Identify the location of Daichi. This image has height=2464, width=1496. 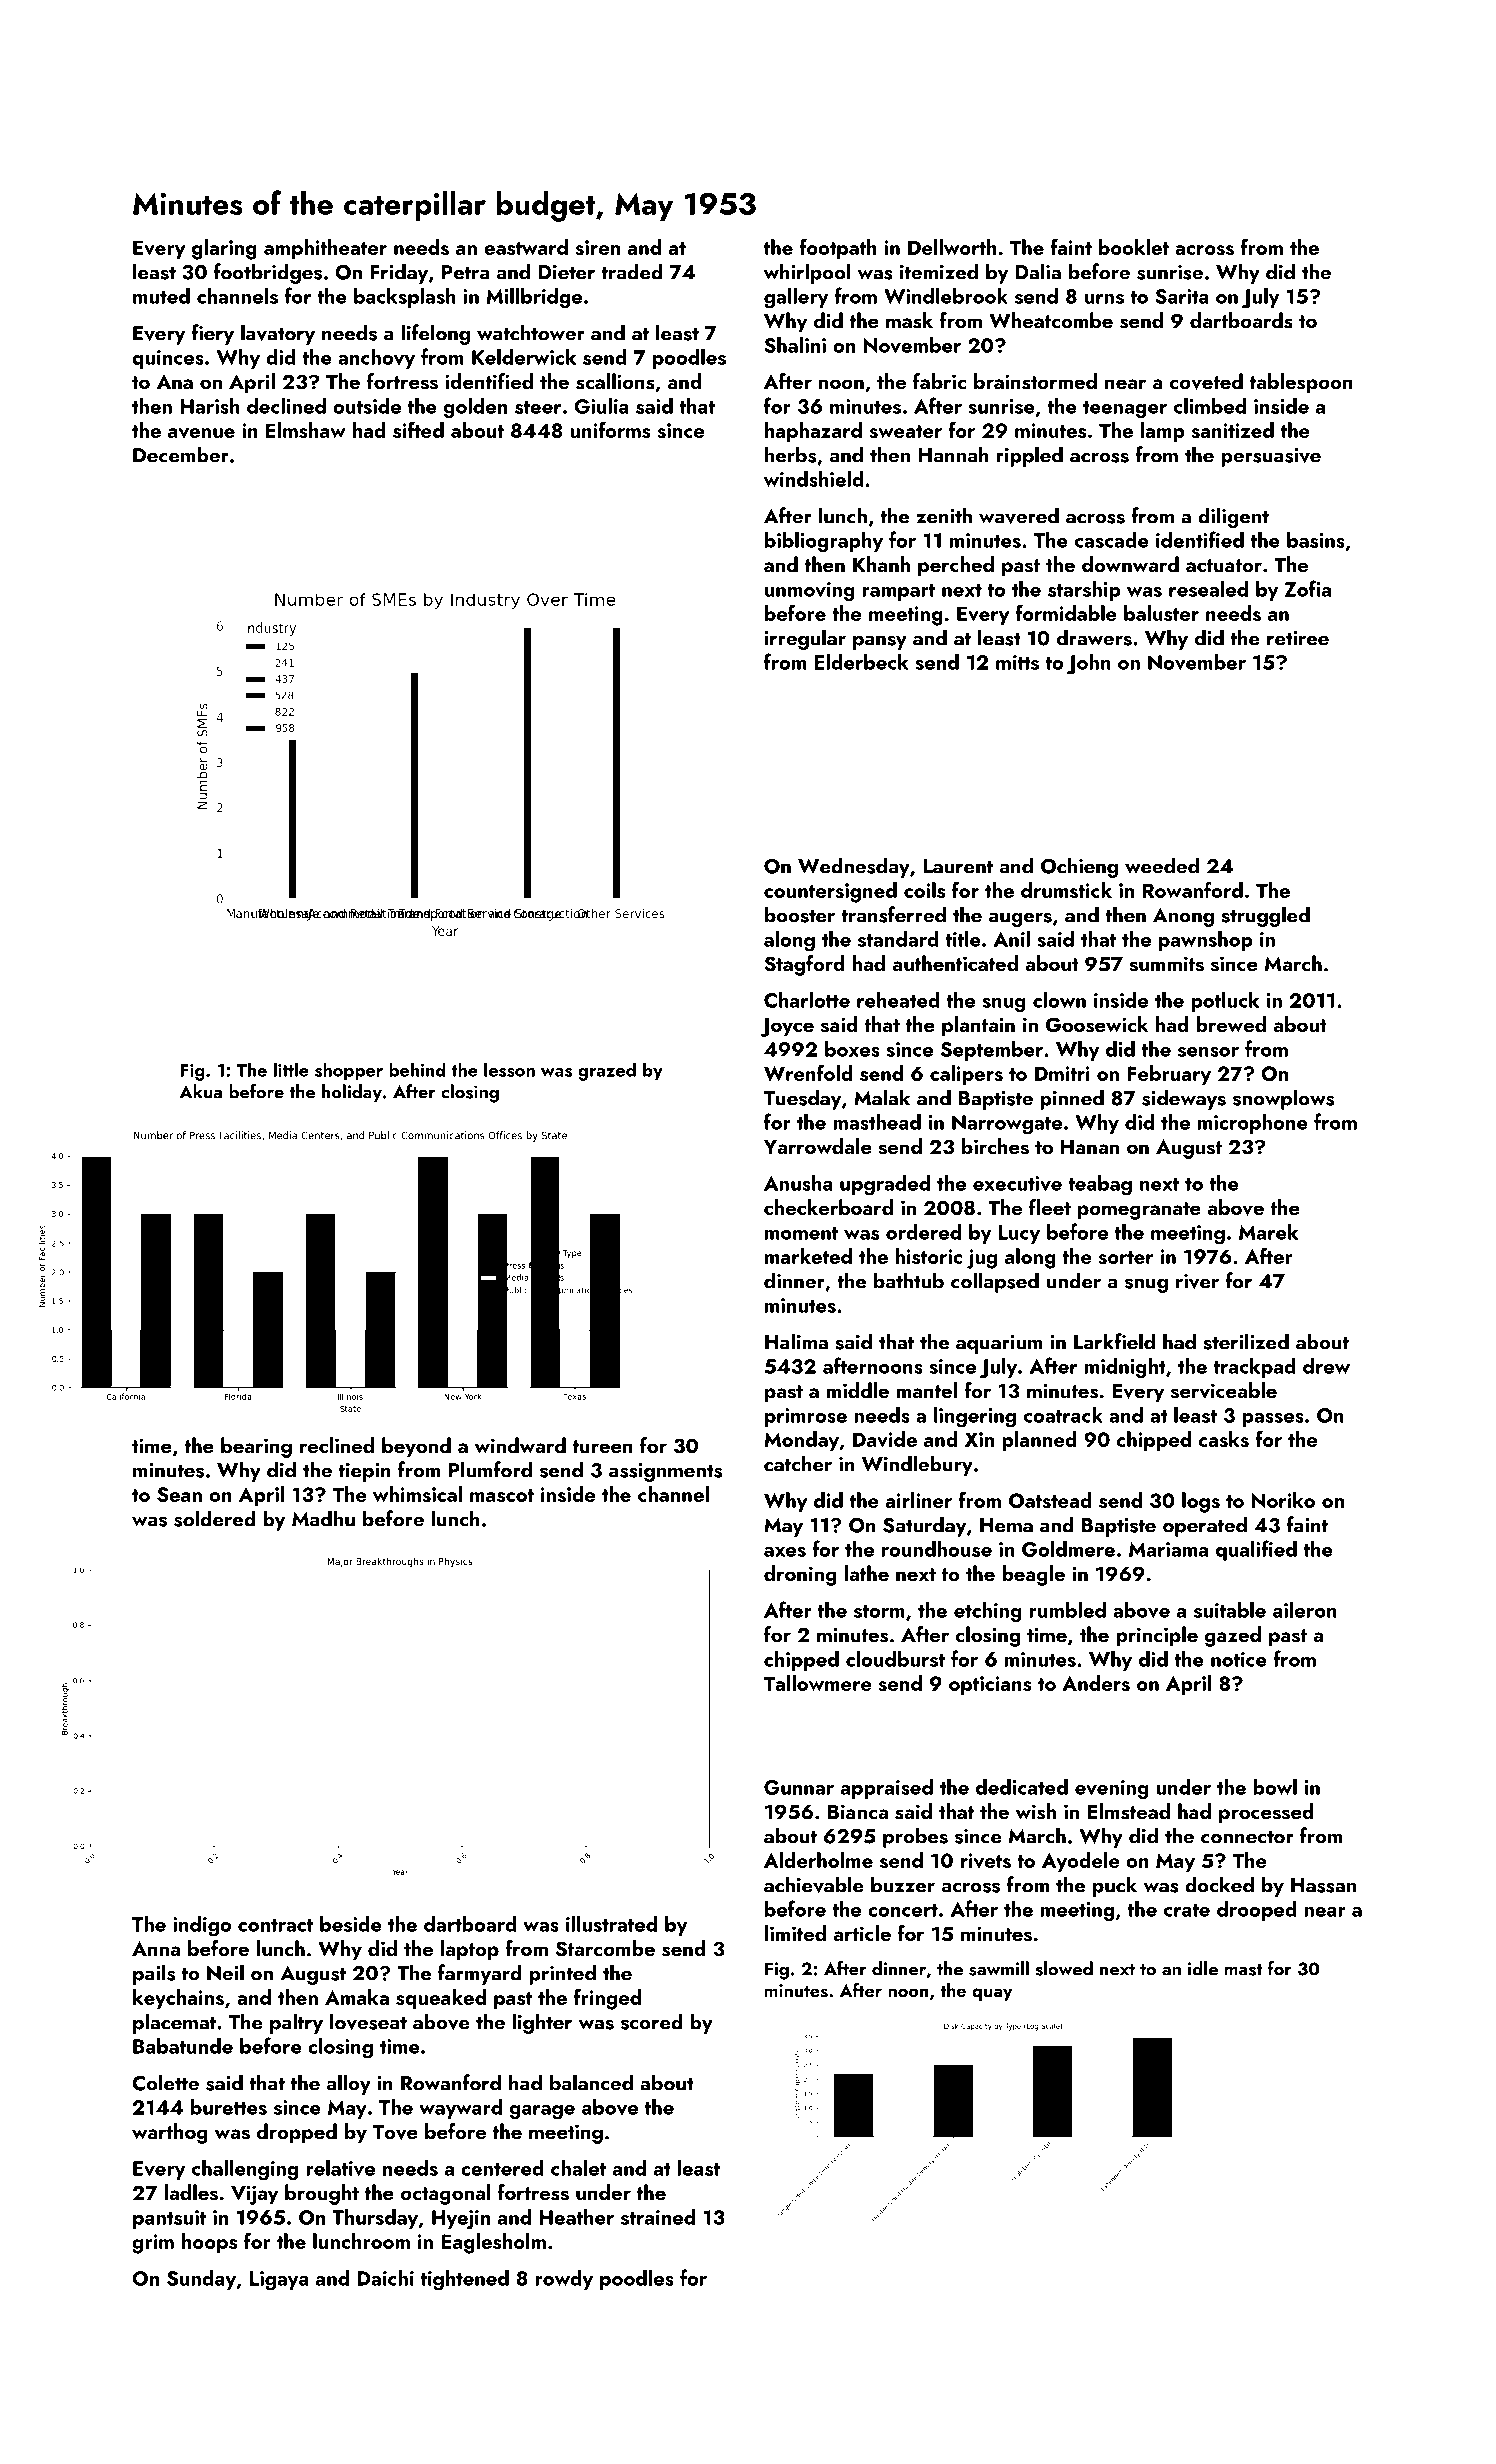
(385, 2278).
